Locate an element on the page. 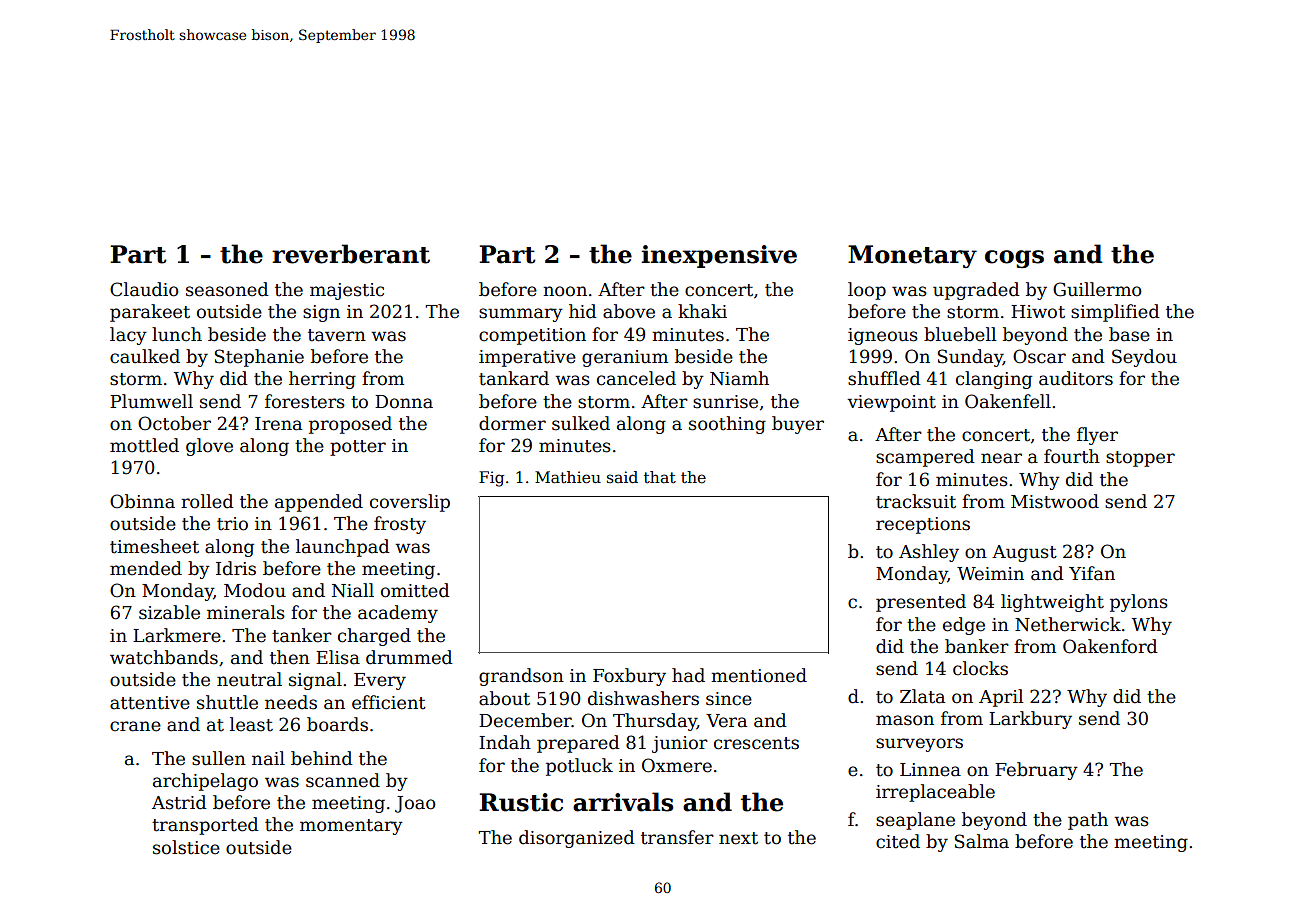  presented is located at coordinates (921, 603).
